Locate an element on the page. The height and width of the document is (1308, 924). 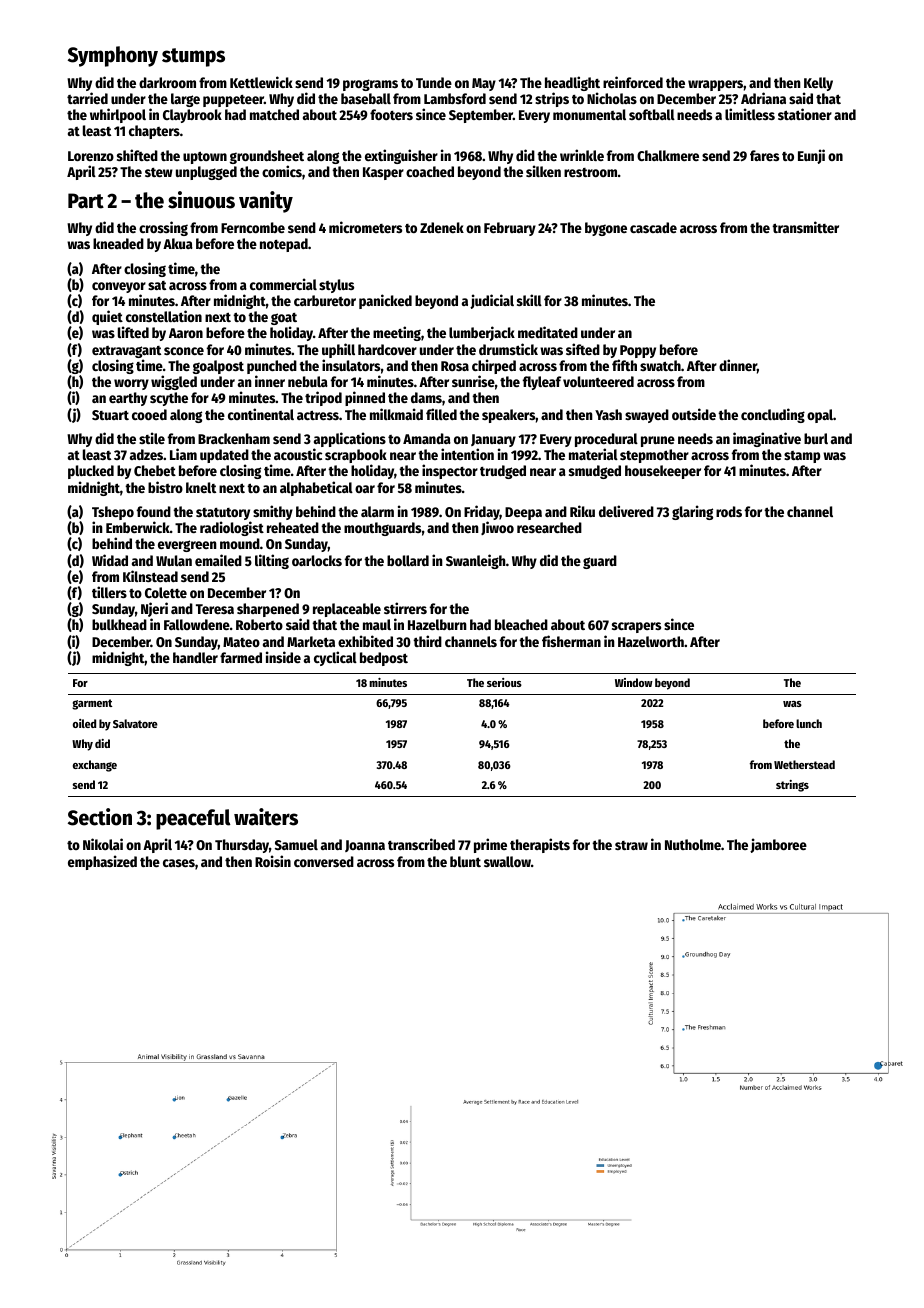
lunch is located at coordinates (809, 723).
